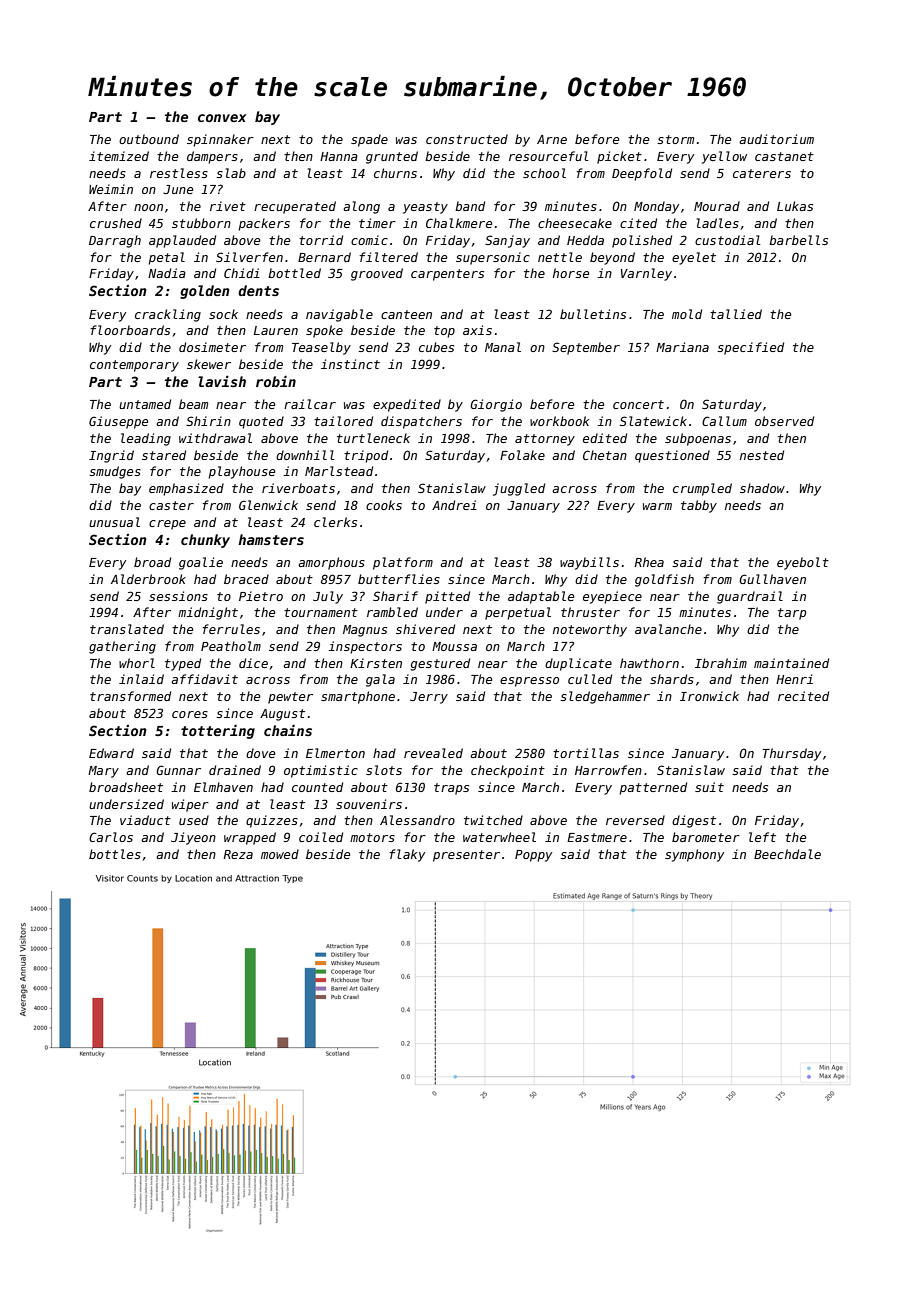  Describe the element at coordinates (694, 855) in the screenshot. I see `symphony` at that location.
